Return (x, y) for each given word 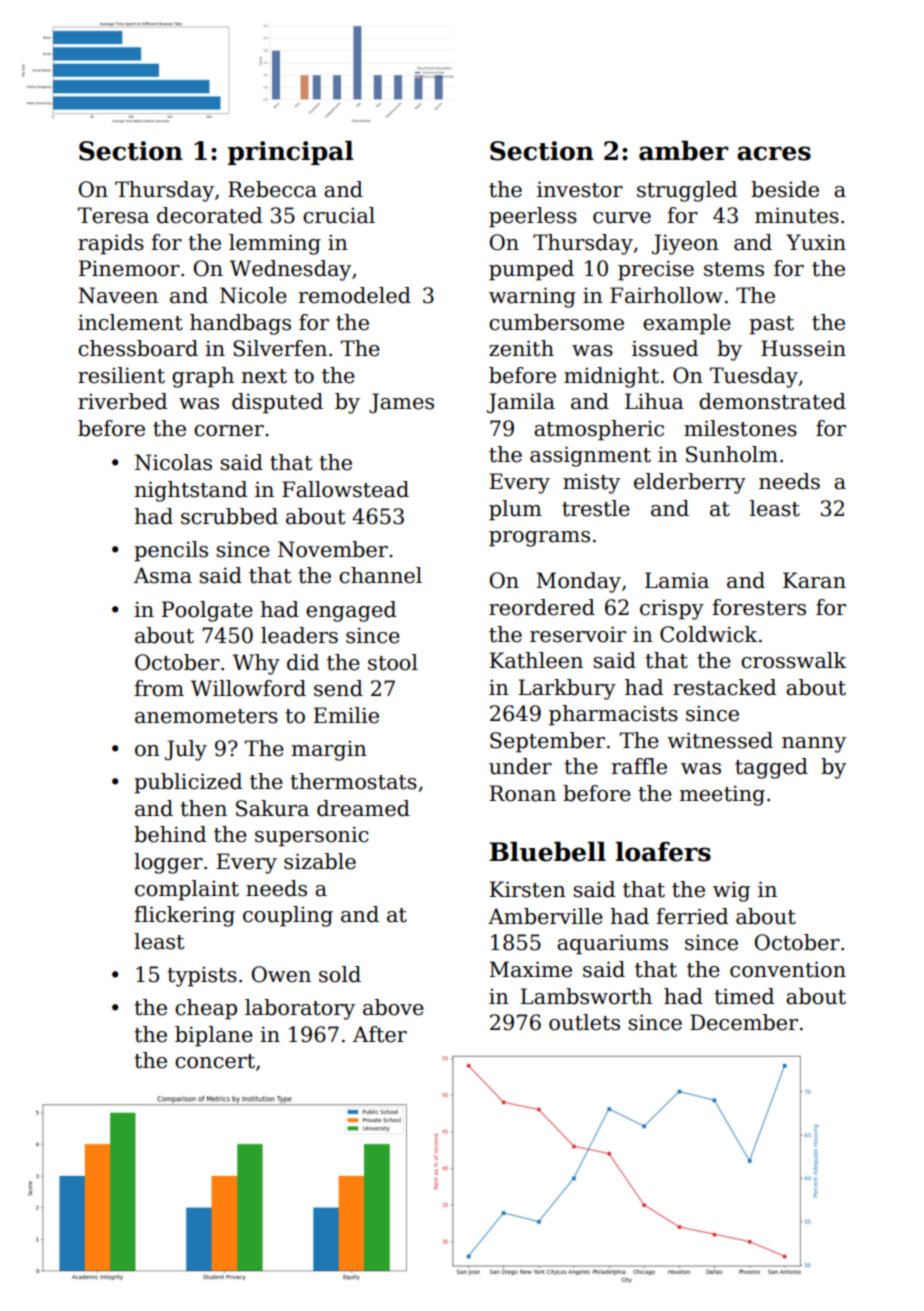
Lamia (677, 580)
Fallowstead (345, 489)
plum (515, 510)
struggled (687, 191)
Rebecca (272, 189)
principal (291, 152)
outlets (584, 1022)
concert (215, 1061)
